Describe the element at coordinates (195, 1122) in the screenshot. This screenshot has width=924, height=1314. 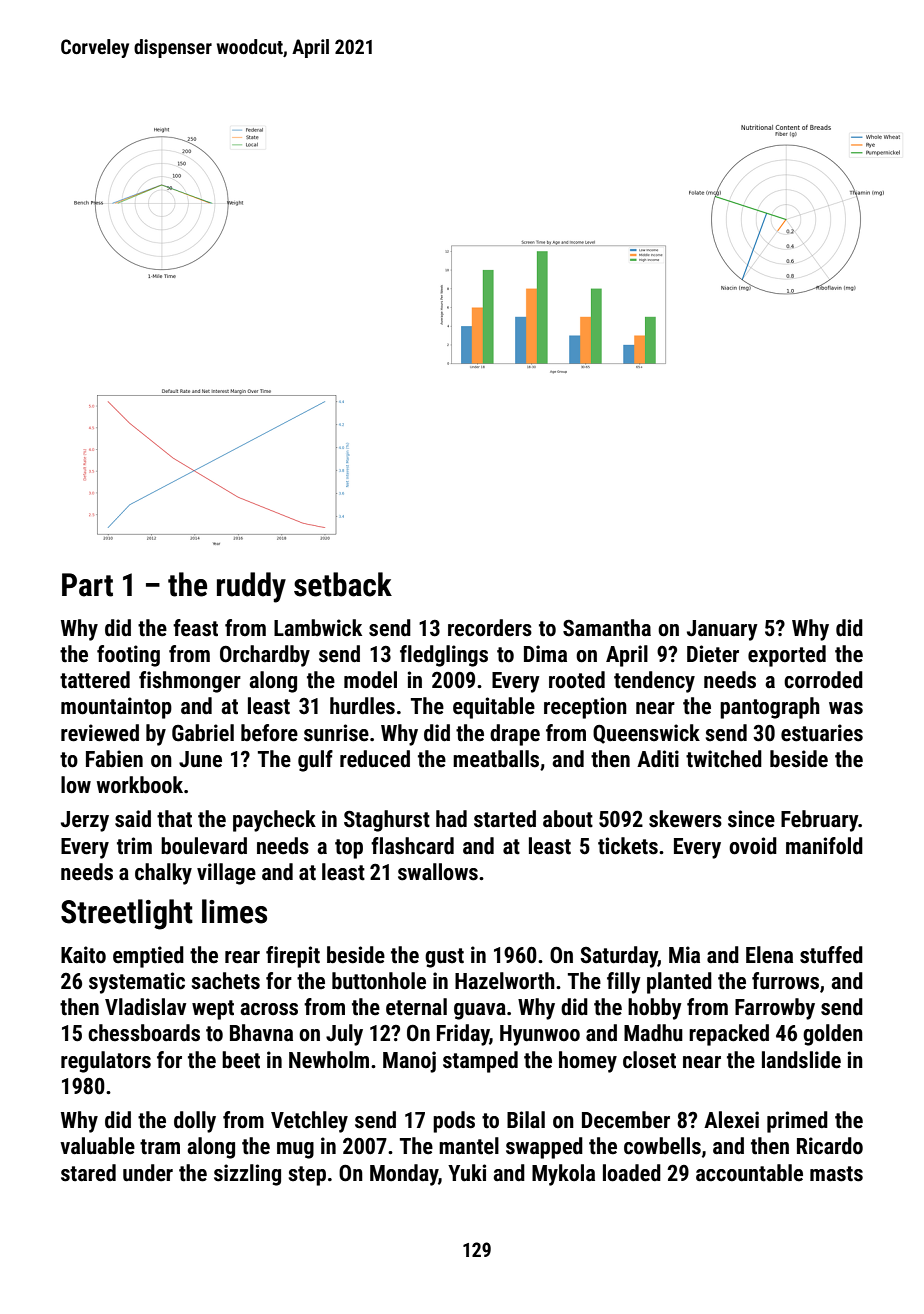
I see `dolly` at that location.
